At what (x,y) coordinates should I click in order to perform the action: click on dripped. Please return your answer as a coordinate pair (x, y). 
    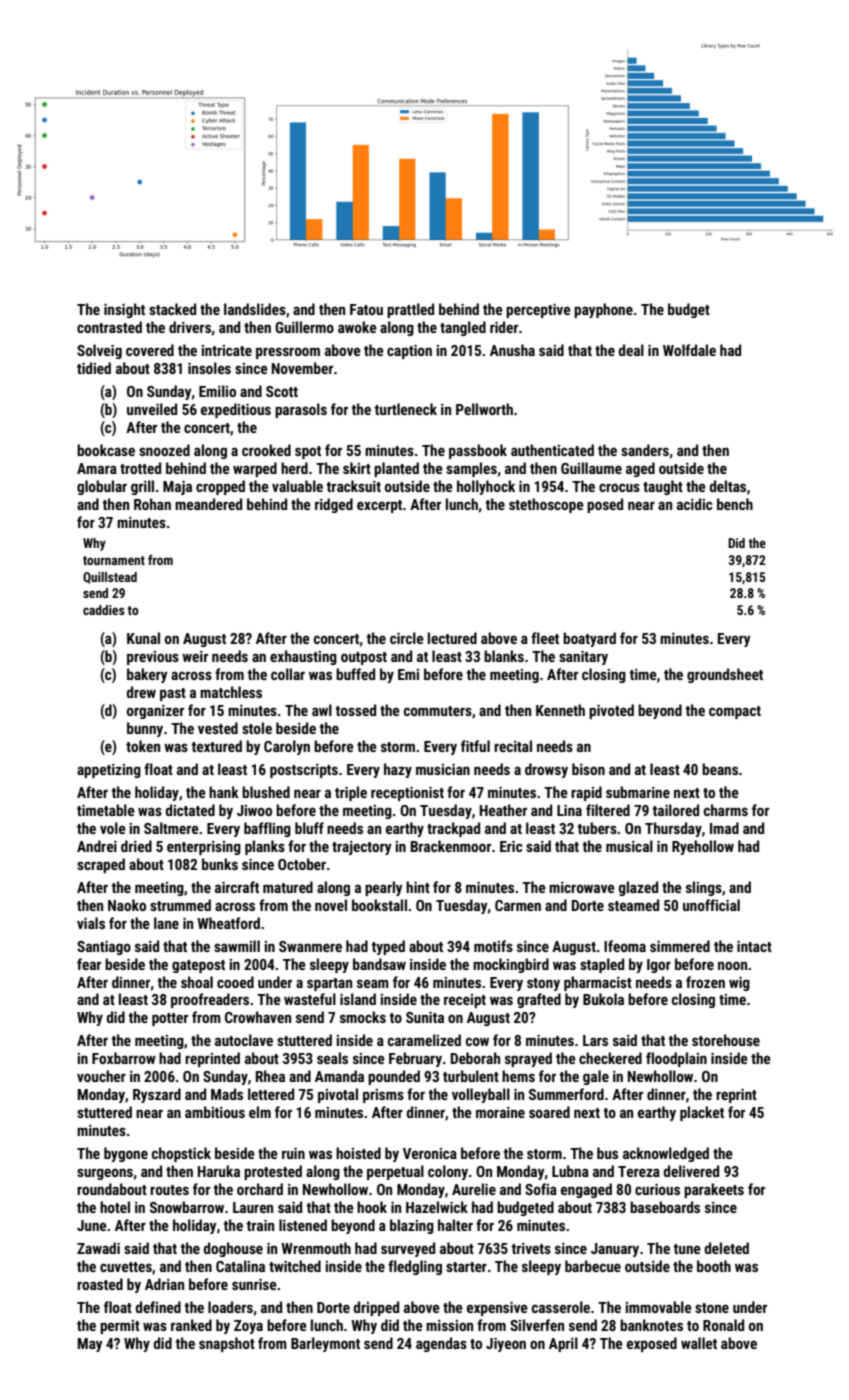
    Looking at the image, I should click on (376, 1308).
